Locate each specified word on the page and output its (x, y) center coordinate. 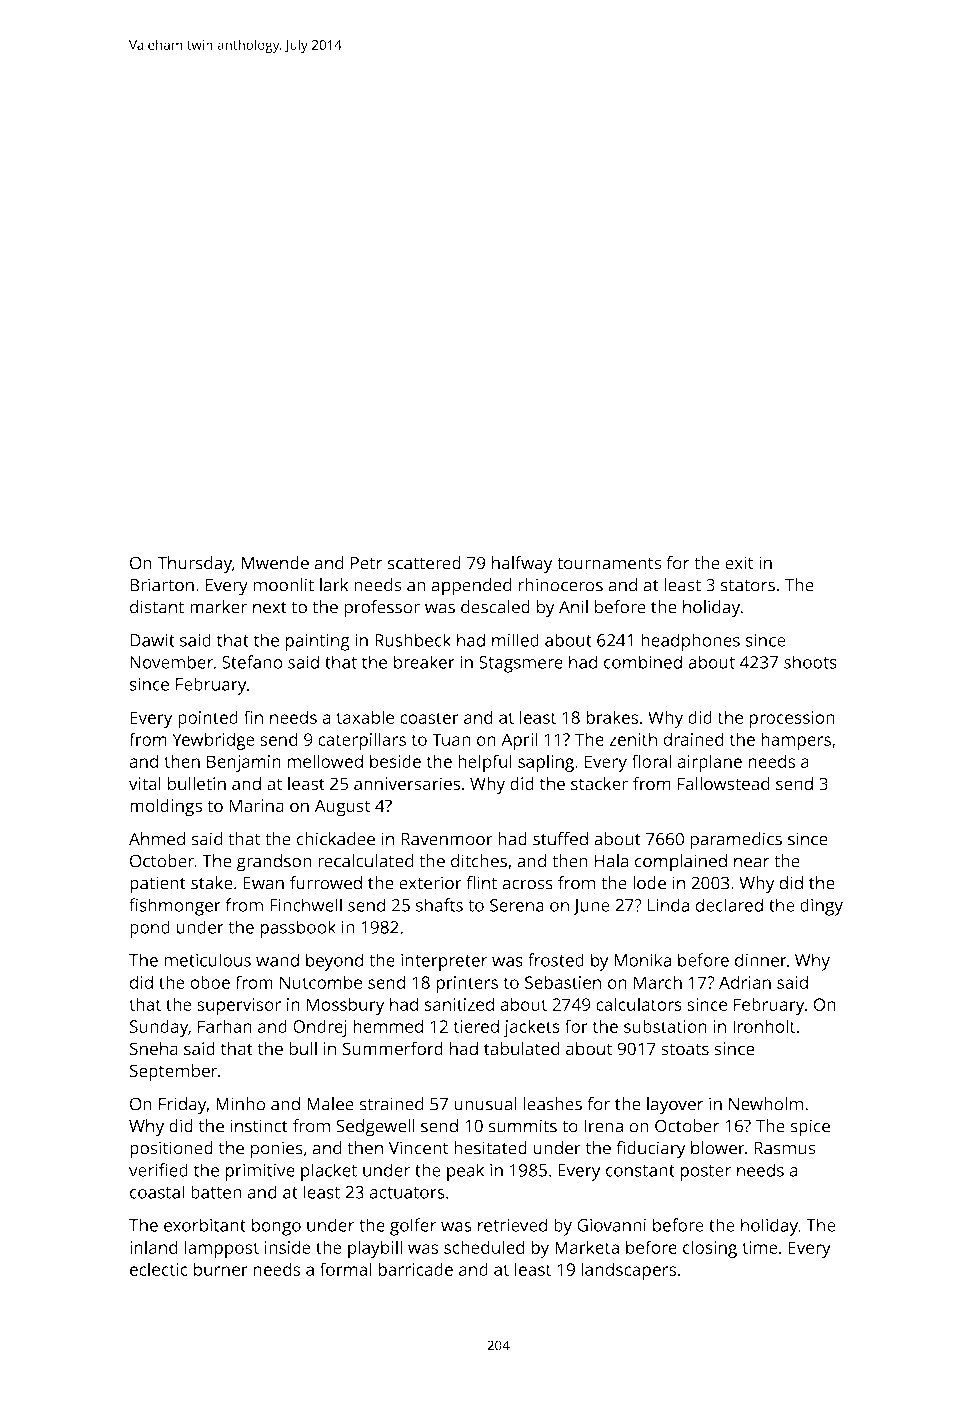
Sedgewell (375, 1128)
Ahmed (157, 839)
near (752, 863)
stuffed (560, 839)
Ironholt (764, 1026)
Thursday (194, 565)
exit (739, 563)
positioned (171, 1150)
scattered (424, 563)
